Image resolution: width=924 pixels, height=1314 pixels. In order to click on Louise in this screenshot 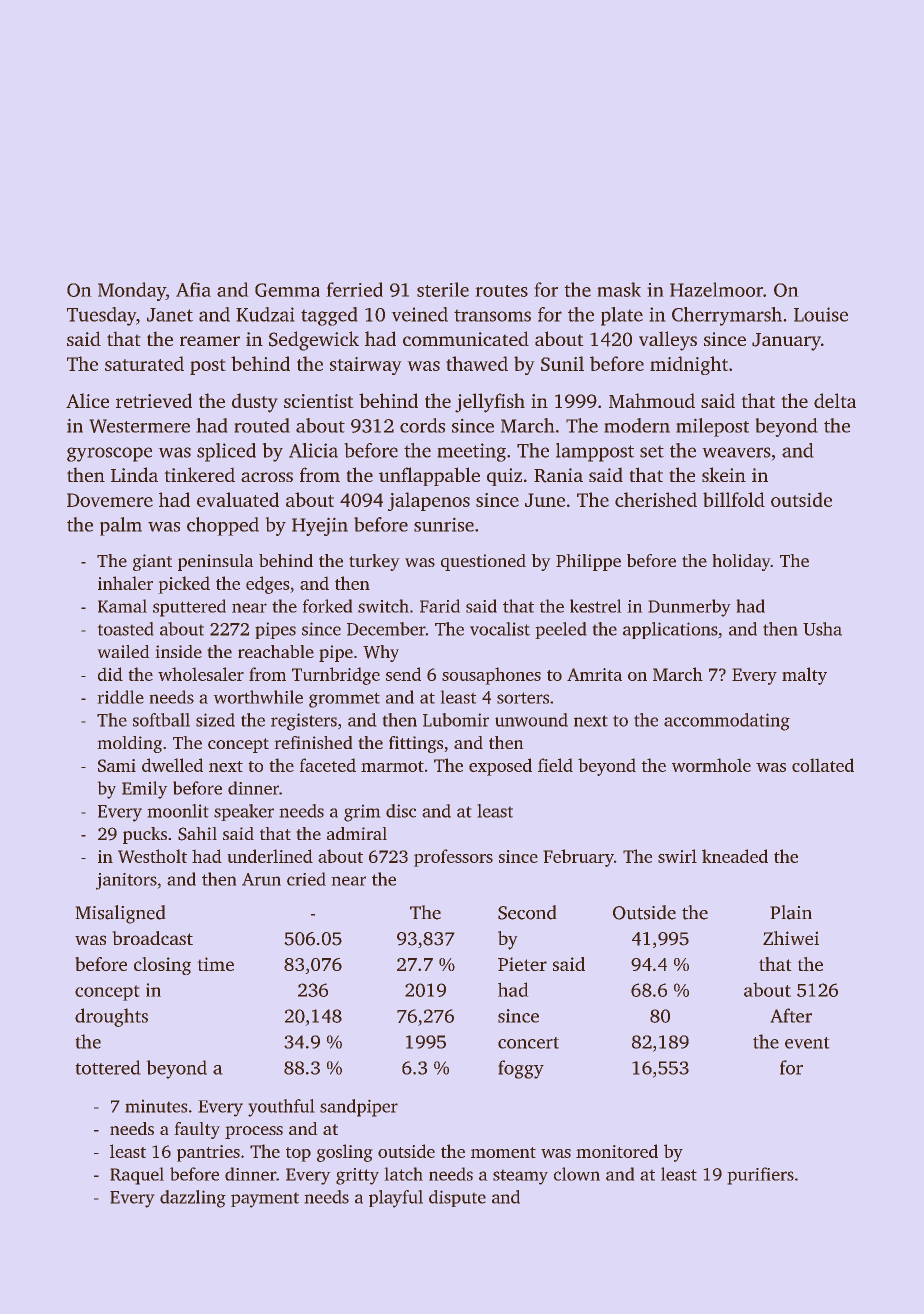, I will do `click(821, 314)`.
